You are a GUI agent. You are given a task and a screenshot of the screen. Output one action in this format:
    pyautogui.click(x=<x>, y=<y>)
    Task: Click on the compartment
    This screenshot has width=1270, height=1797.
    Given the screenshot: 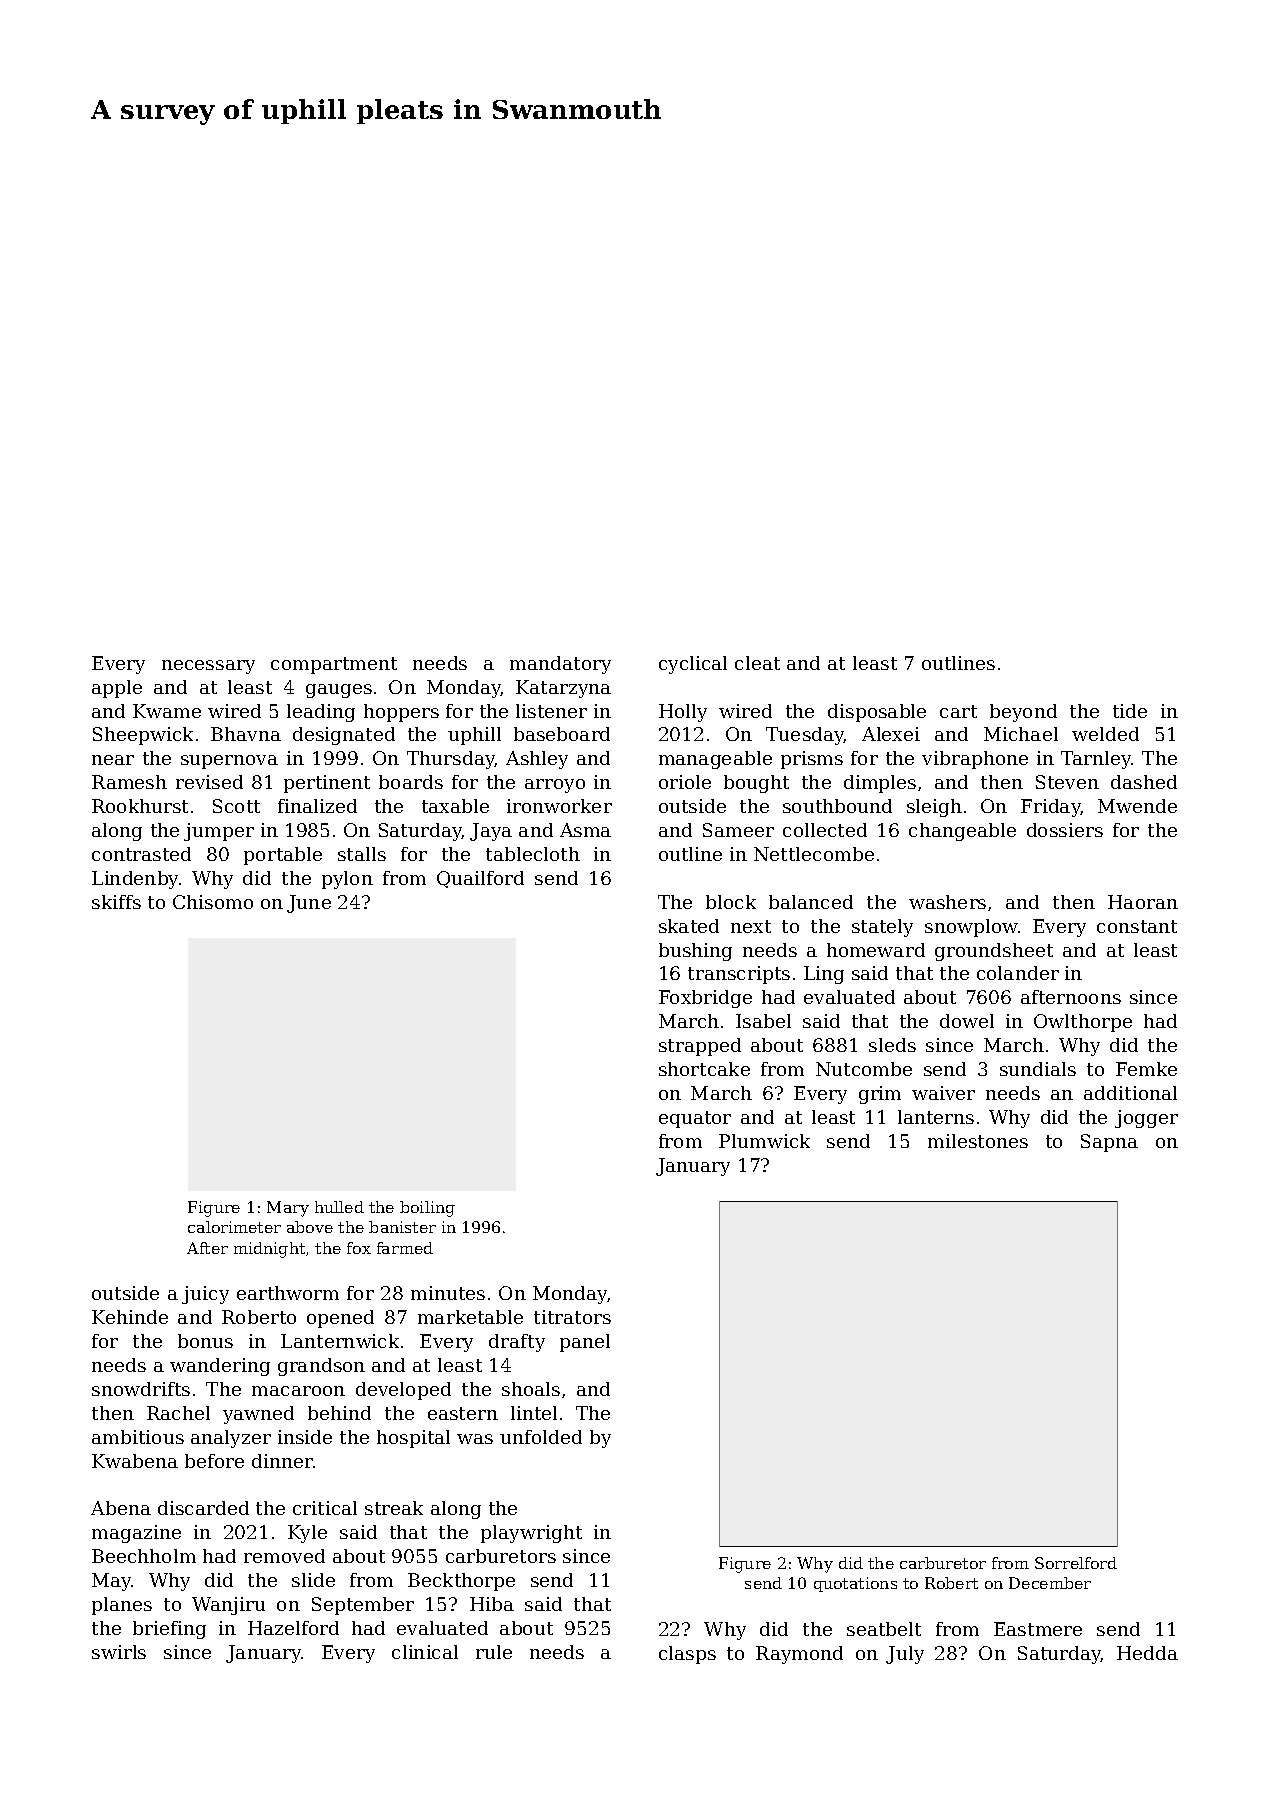 What is the action you would take?
    pyautogui.click(x=334, y=665)
